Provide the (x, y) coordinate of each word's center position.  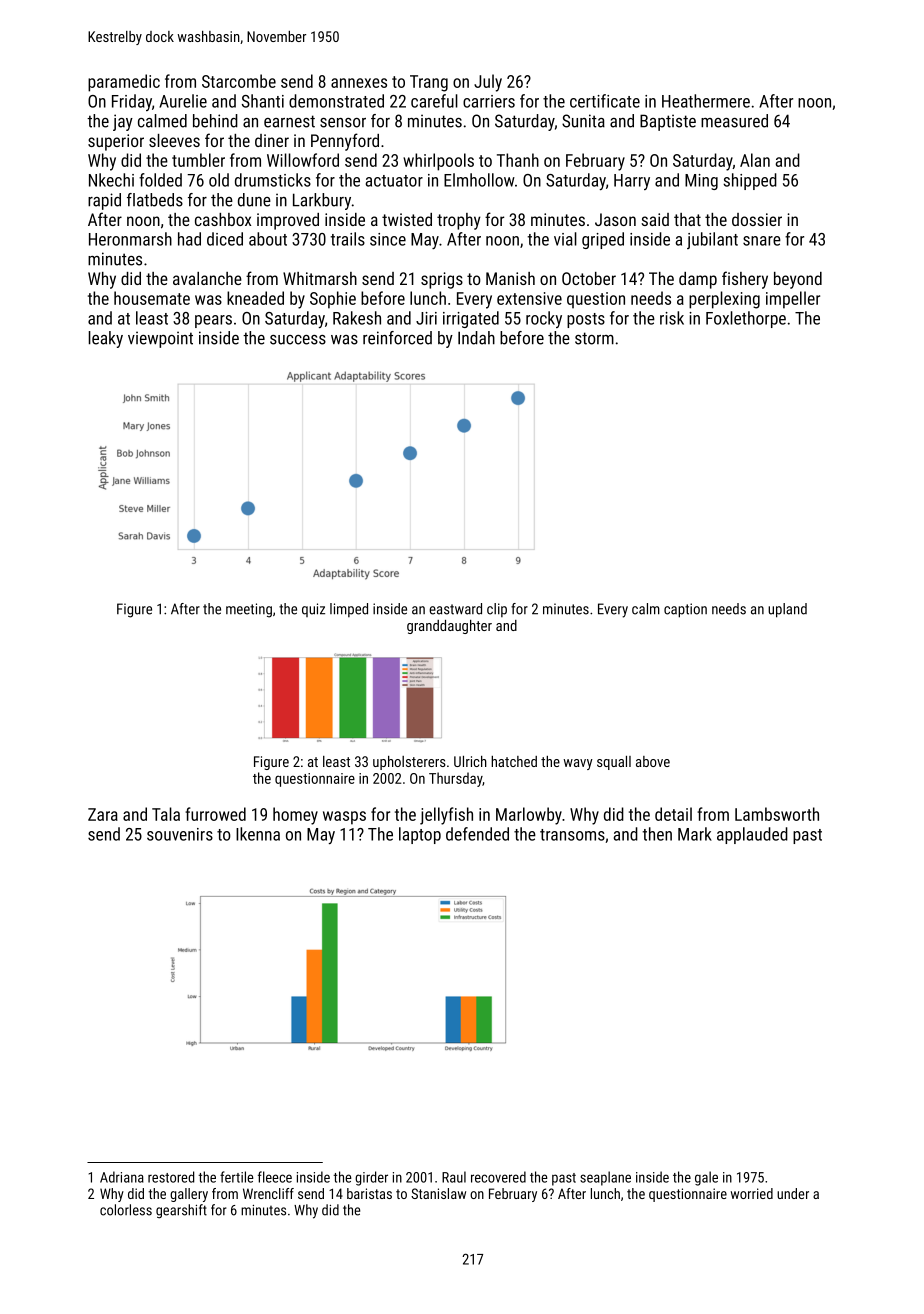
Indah (476, 338)
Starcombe (239, 81)
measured (734, 121)
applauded (752, 835)
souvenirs (180, 834)
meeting (249, 610)
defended (477, 834)
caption (685, 610)
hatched (514, 761)
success (298, 340)
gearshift (181, 1211)
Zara (103, 814)
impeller (793, 300)
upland (787, 610)
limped (349, 610)
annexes (359, 83)
